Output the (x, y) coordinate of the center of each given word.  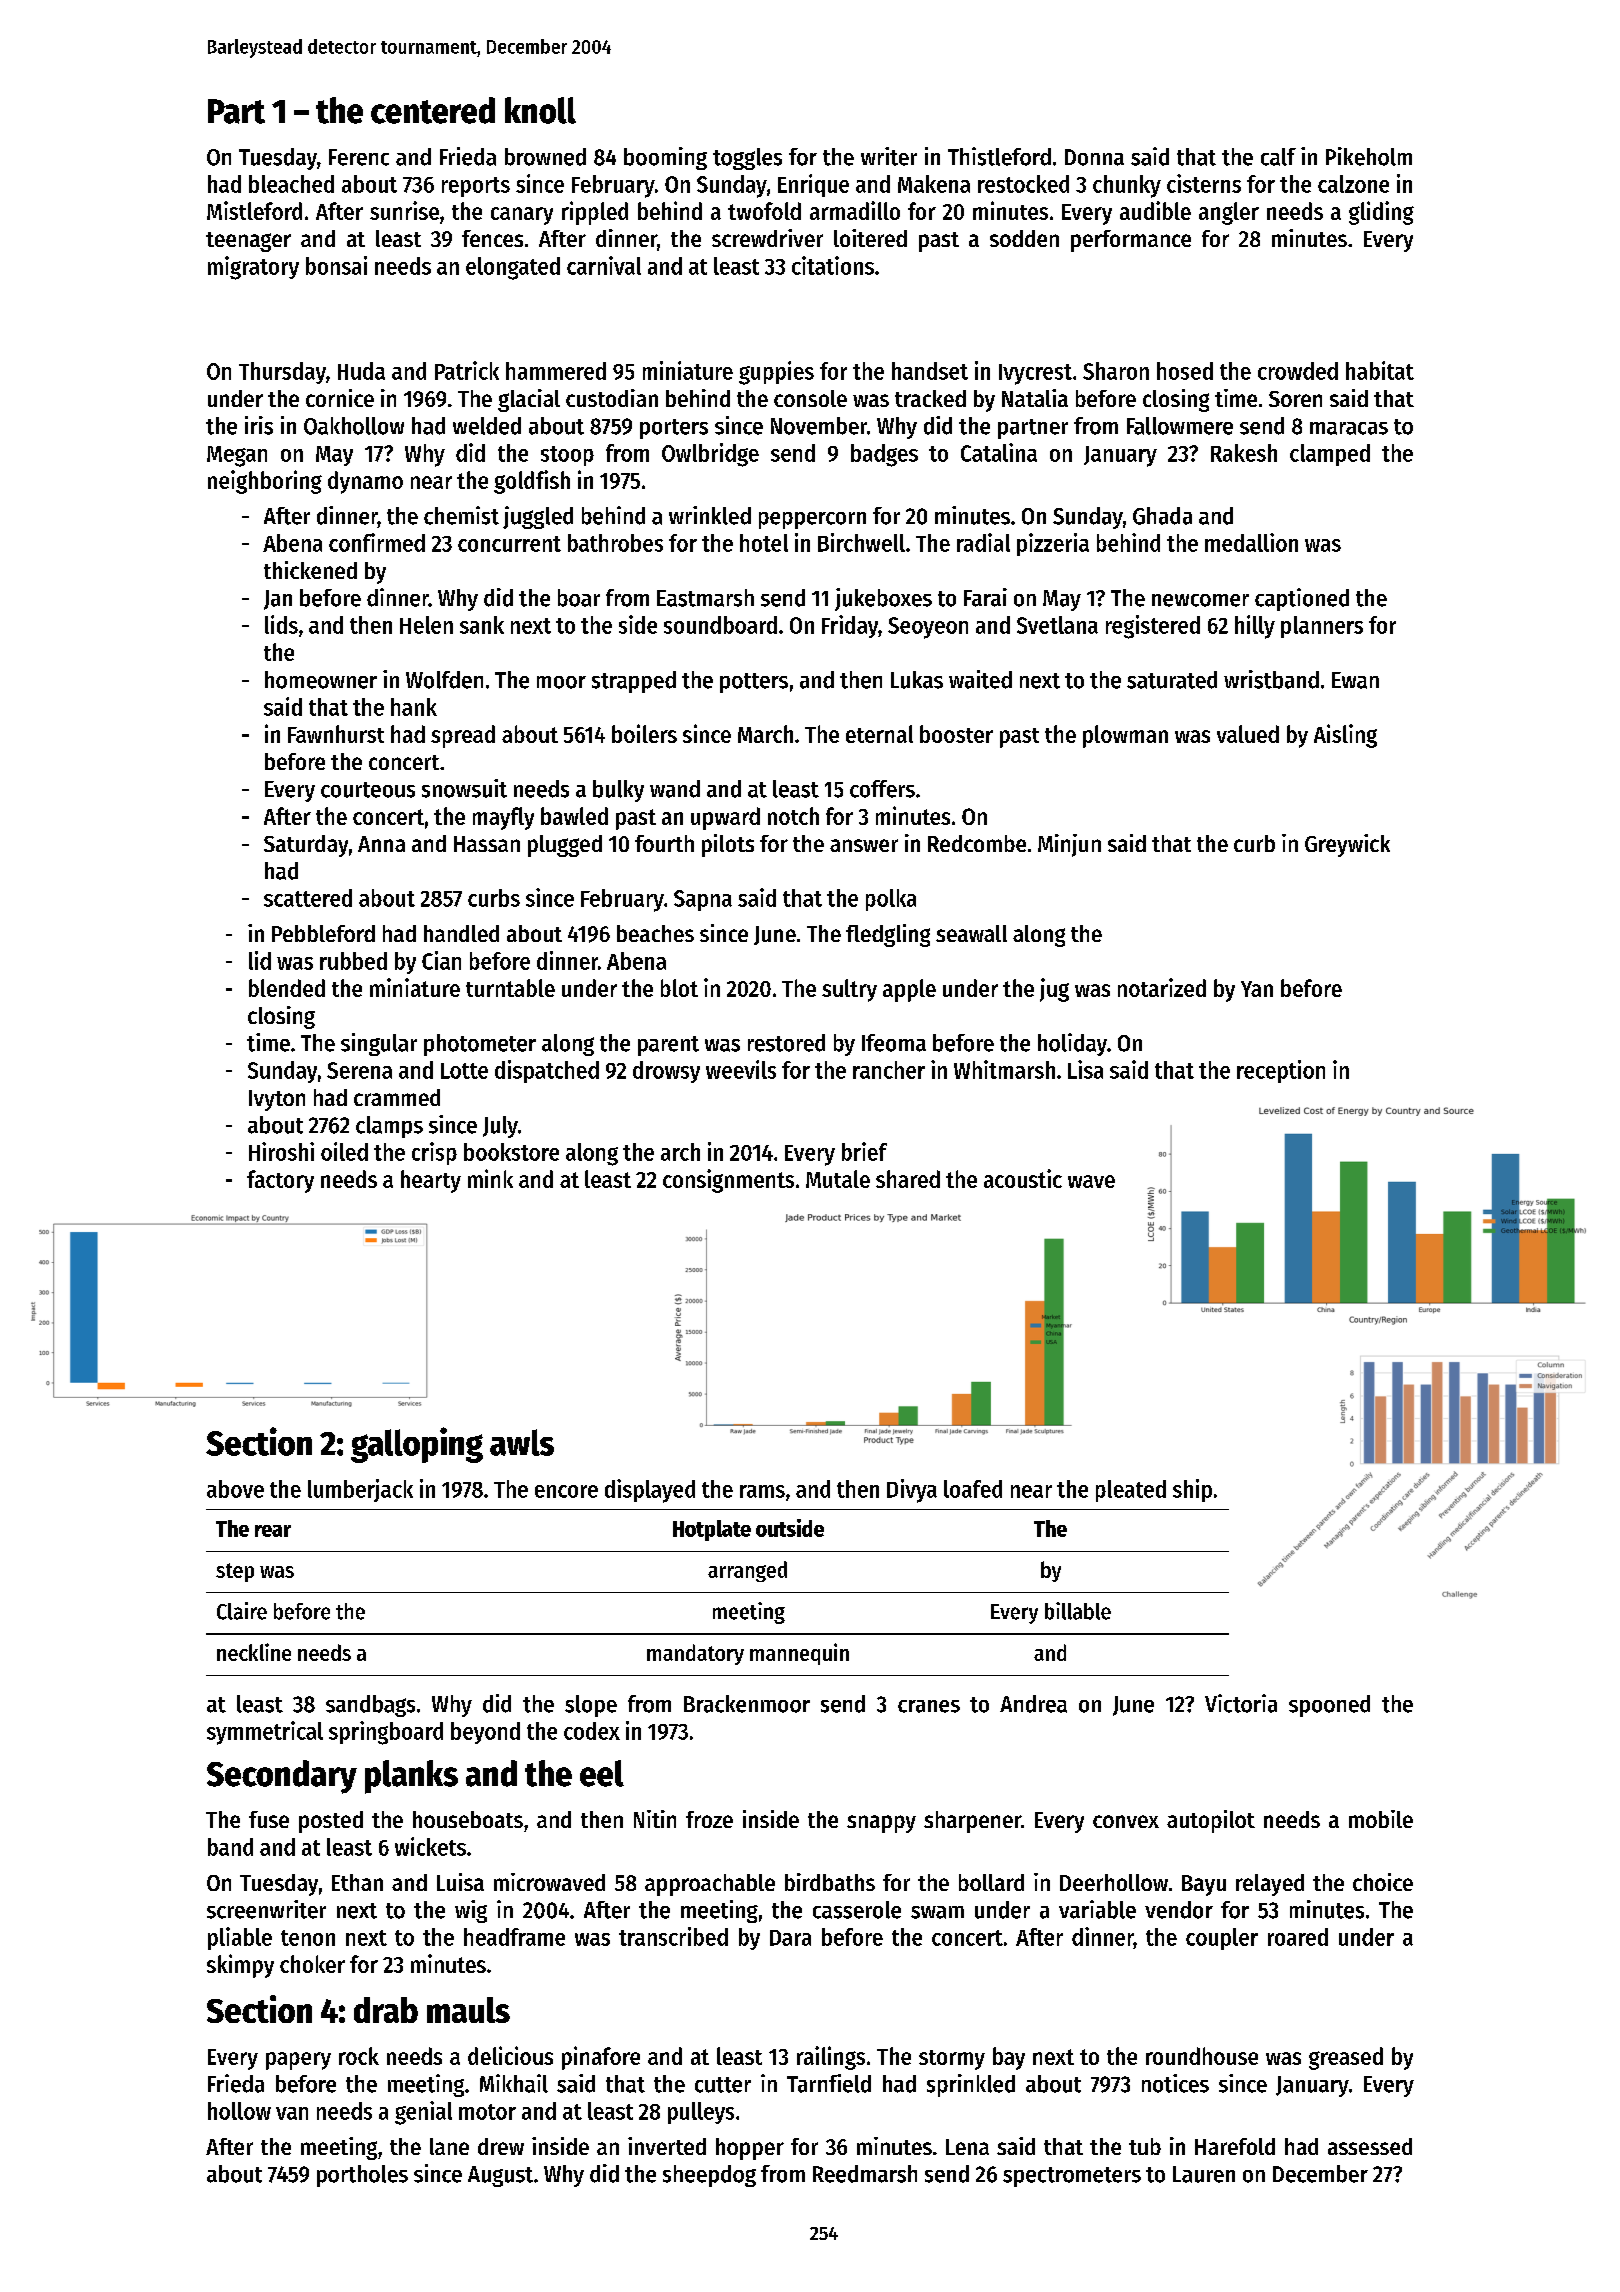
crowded (1298, 371)
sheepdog (709, 2176)
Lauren (1204, 2174)
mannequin (799, 1654)
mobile (1381, 1819)
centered (433, 110)
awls (522, 1442)
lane (449, 2146)
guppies (776, 373)
